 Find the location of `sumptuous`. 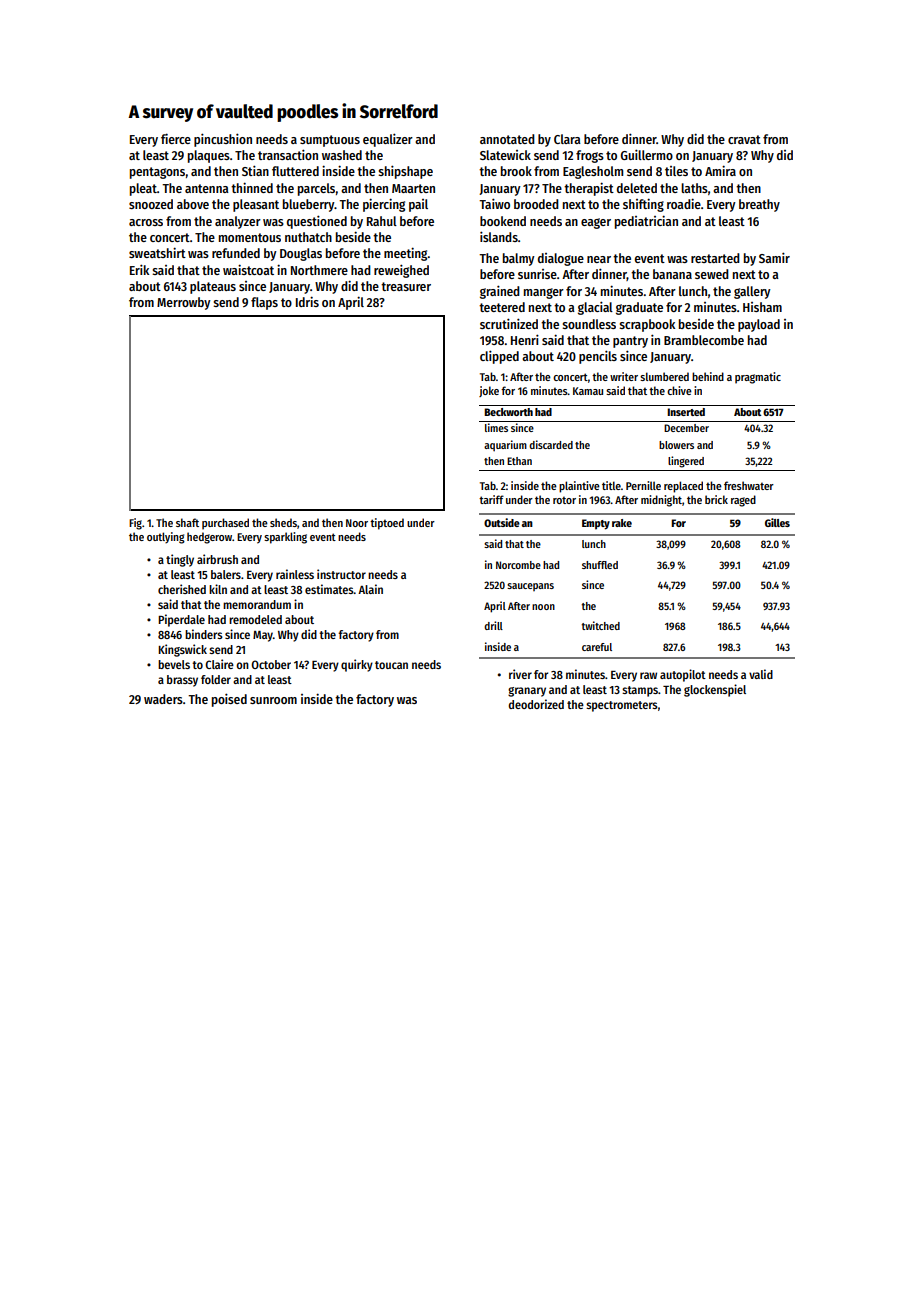

sumptuous is located at coordinates (330, 141).
